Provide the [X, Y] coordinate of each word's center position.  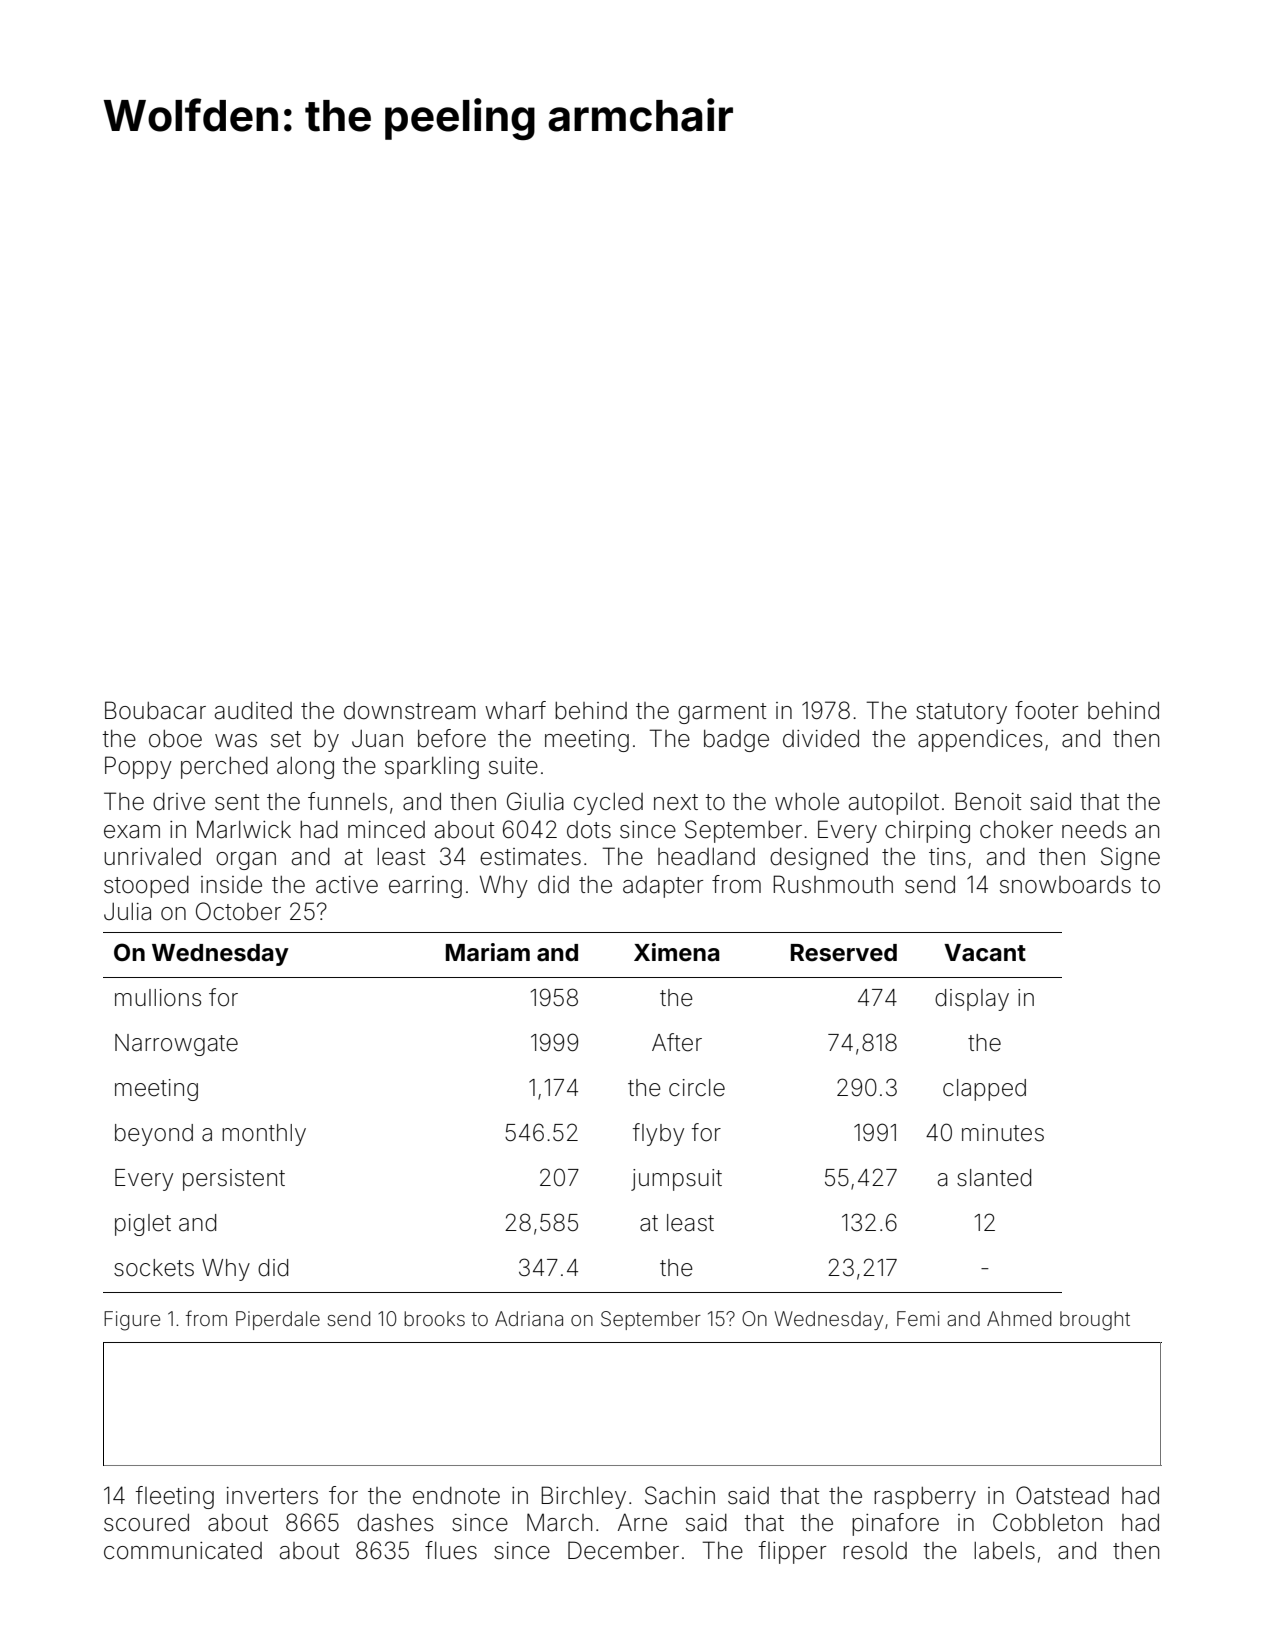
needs [1094, 830]
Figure [132, 1321]
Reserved [844, 953]
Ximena [677, 952]
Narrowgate [176, 1045]
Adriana [529, 1318]
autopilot [894, 804]
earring [425, 887]
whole [807, 802]
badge [736, 741]
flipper [792, 1552]
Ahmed [1019, 1318]
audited [253, 711]
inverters [272, 1496]
